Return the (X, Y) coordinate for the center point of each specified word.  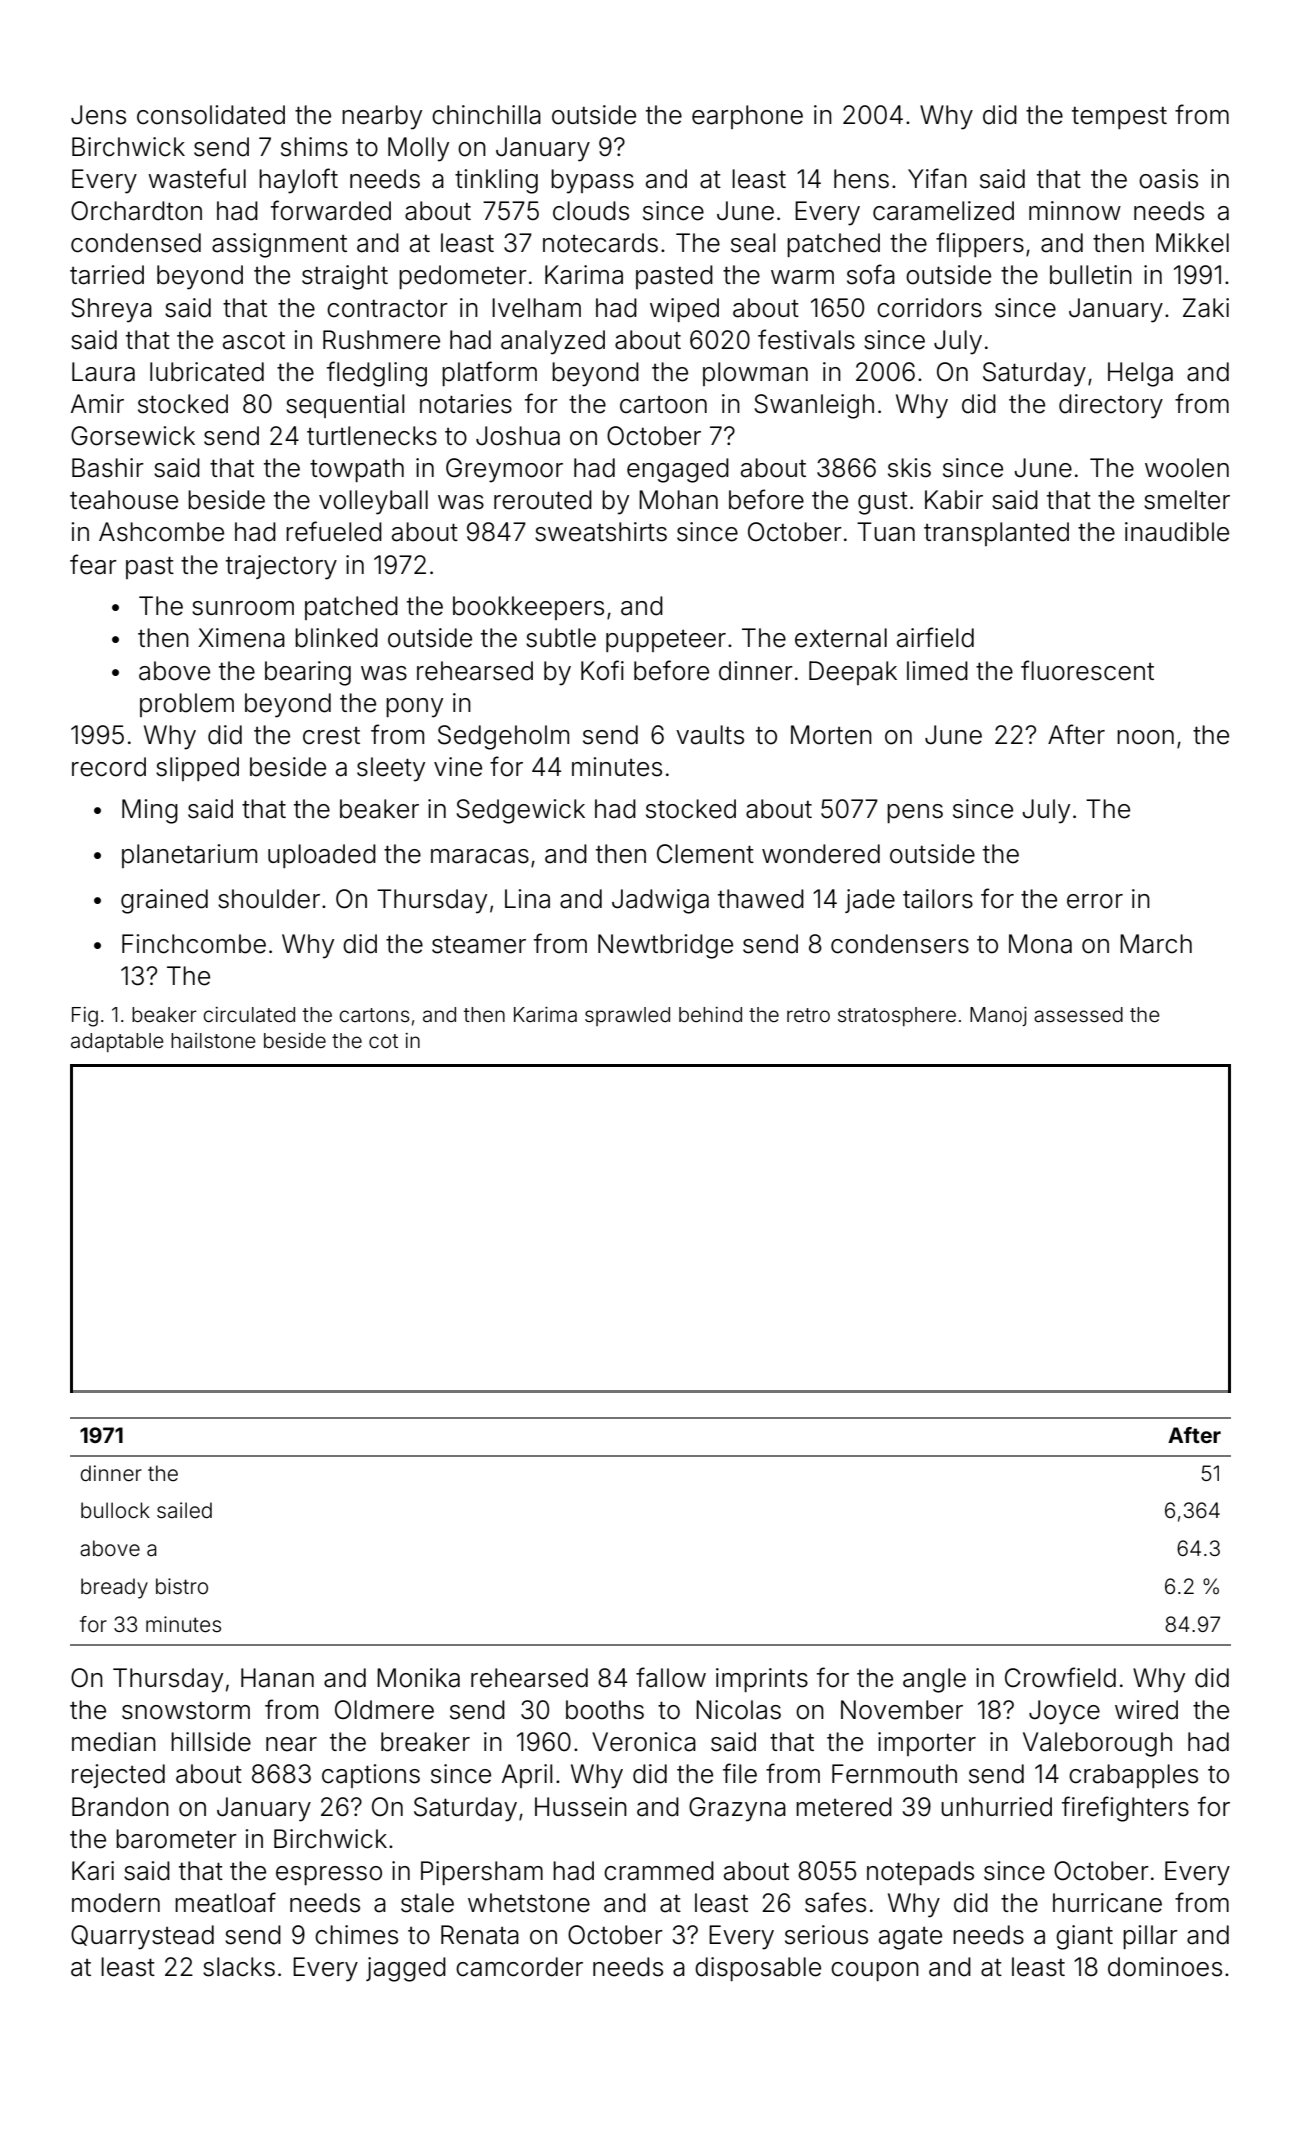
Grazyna (737, 1809)
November (902, 1710)
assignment (279, 245)
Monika (418, 1678)
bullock (115, 1510)
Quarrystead (142, 1937)
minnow (1075, 211)
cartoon (663, 405)
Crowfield (1060, 1677)
